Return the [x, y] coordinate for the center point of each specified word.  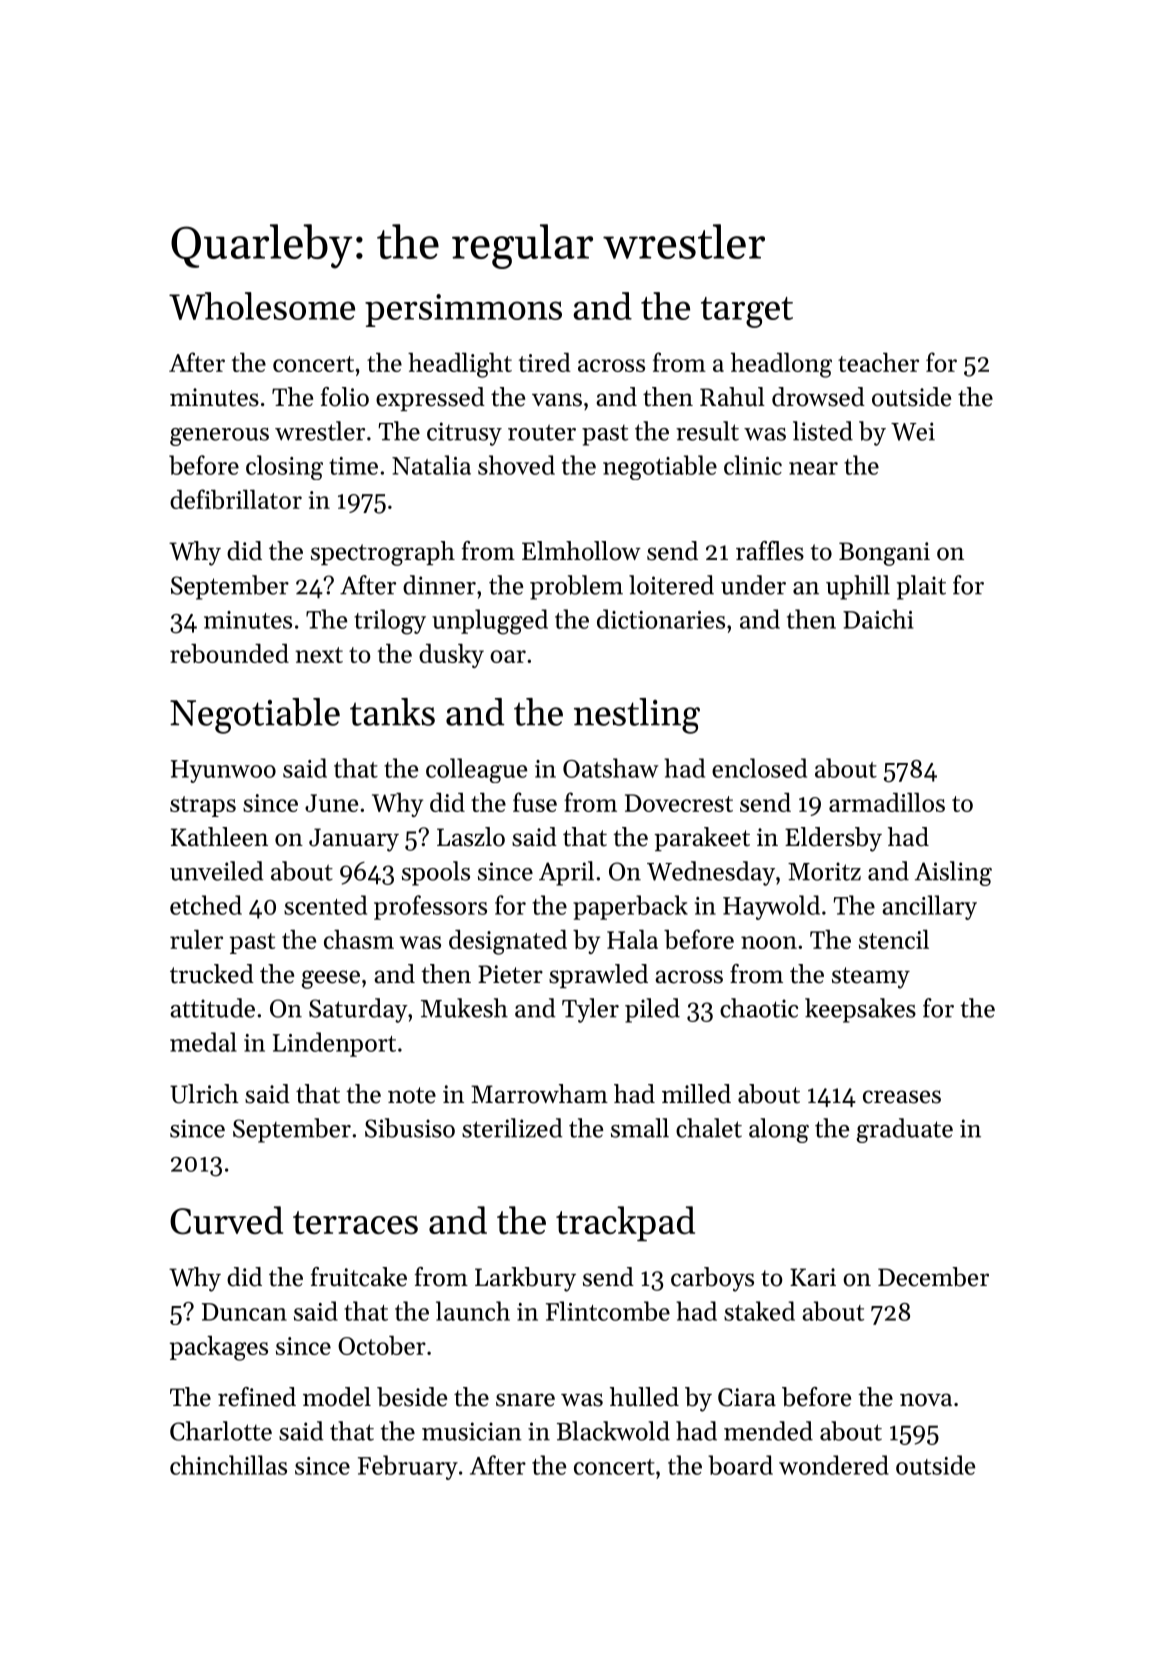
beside [412, 1397]
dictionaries [661, 619]
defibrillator [236, 499]
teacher [878, 362]
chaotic [759, 1008]
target [747, 312]
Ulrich [204, 1094]
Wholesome [262, 306]
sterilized [512, 1128]
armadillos [887, 802]
